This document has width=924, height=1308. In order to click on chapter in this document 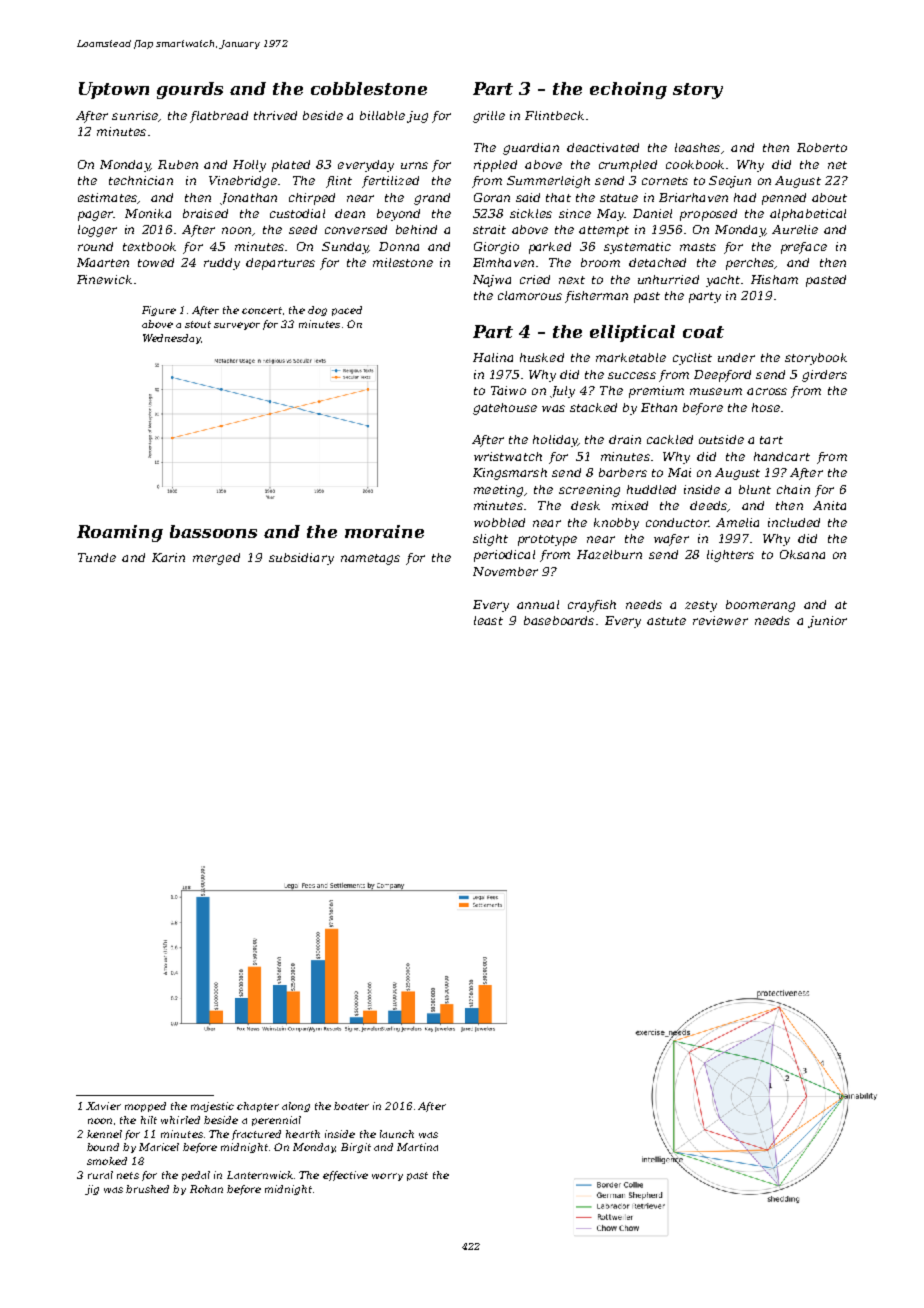, I will do `click(258, 1107)`.
